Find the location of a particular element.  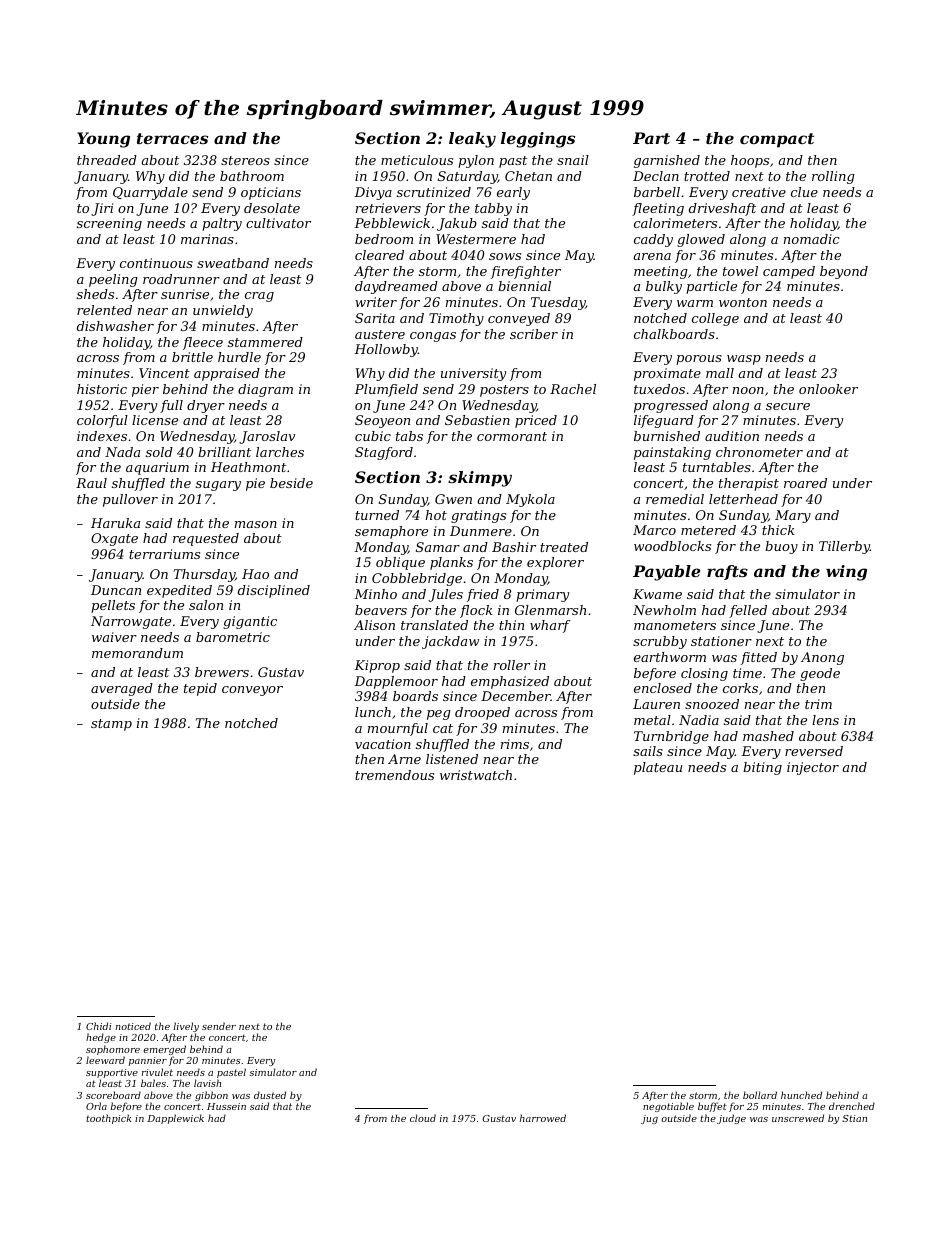

leaky is located at coordinates (472, 140).
